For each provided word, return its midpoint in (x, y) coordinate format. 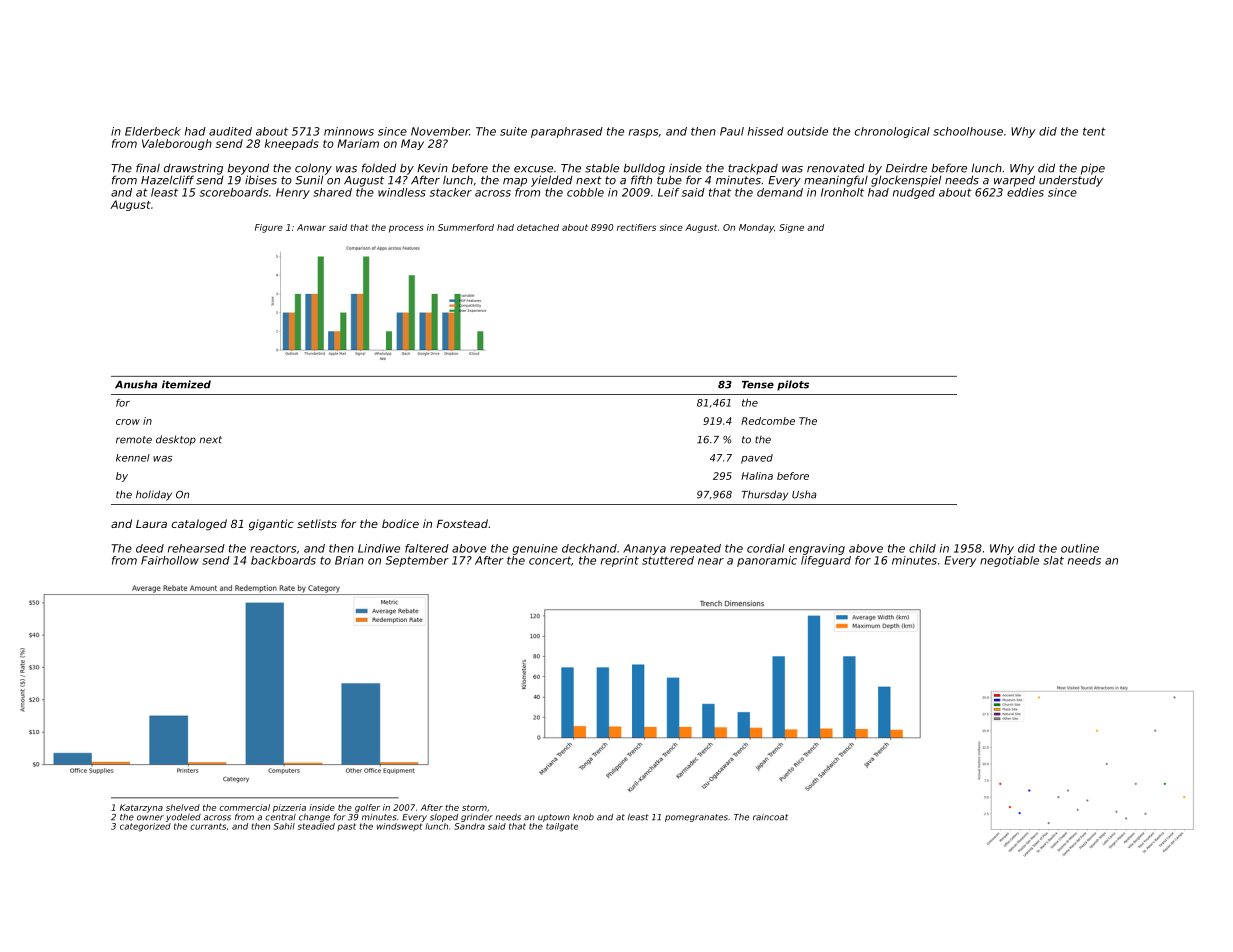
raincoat (770, 817)
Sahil (284, 826)
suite (513, 131)
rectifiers (636, 227)
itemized (186, 384)
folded (379, 168)
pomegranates (696, 818)
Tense (758, 385)
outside (807, 131)
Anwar (311, 227)
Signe (791, 228)
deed (150, 548)
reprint (620, 561)
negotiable (1009, 561)
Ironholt (842, 192)
